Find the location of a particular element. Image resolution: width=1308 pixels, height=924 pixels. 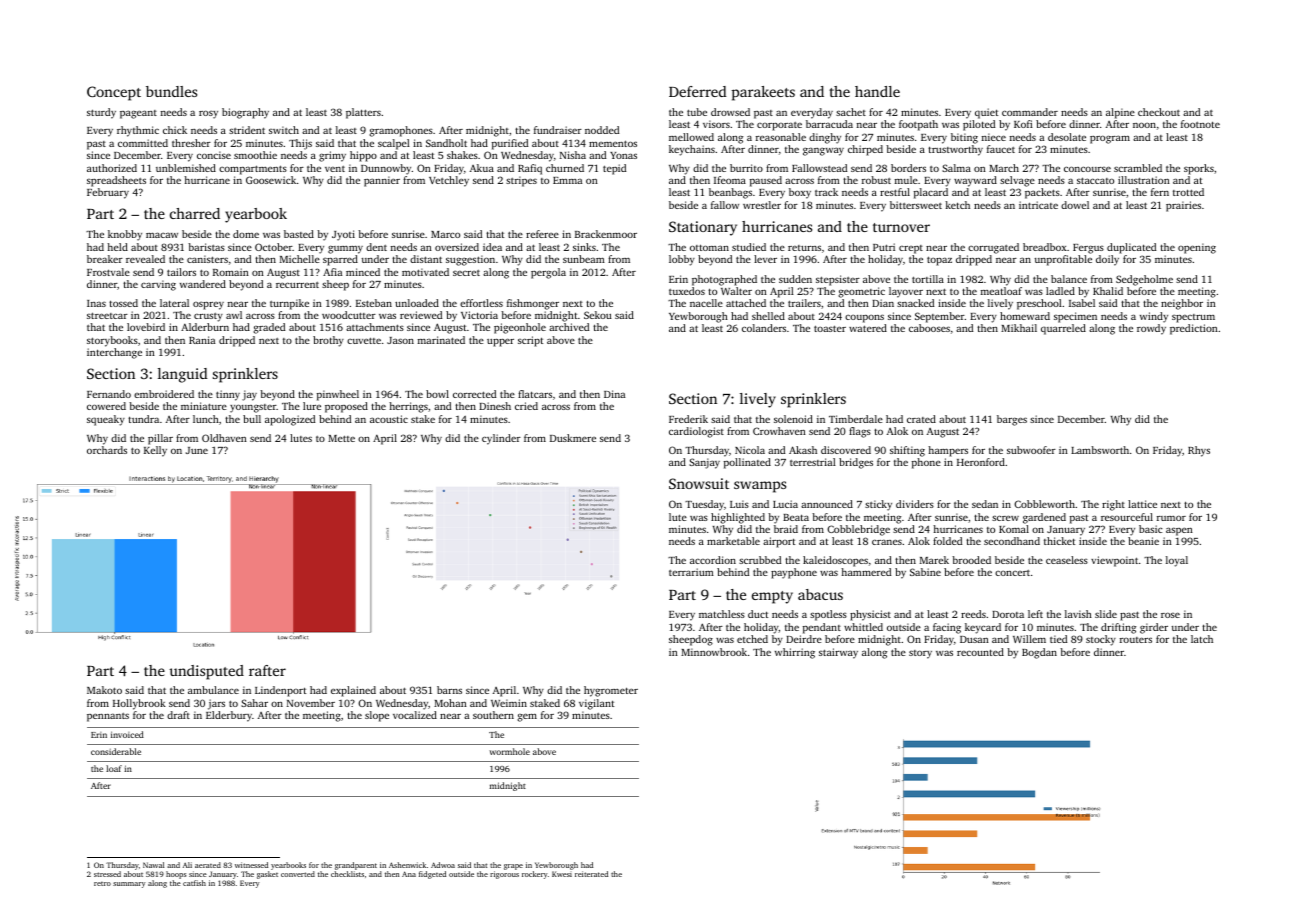

Sabine is located at coordinates (925, 572).
